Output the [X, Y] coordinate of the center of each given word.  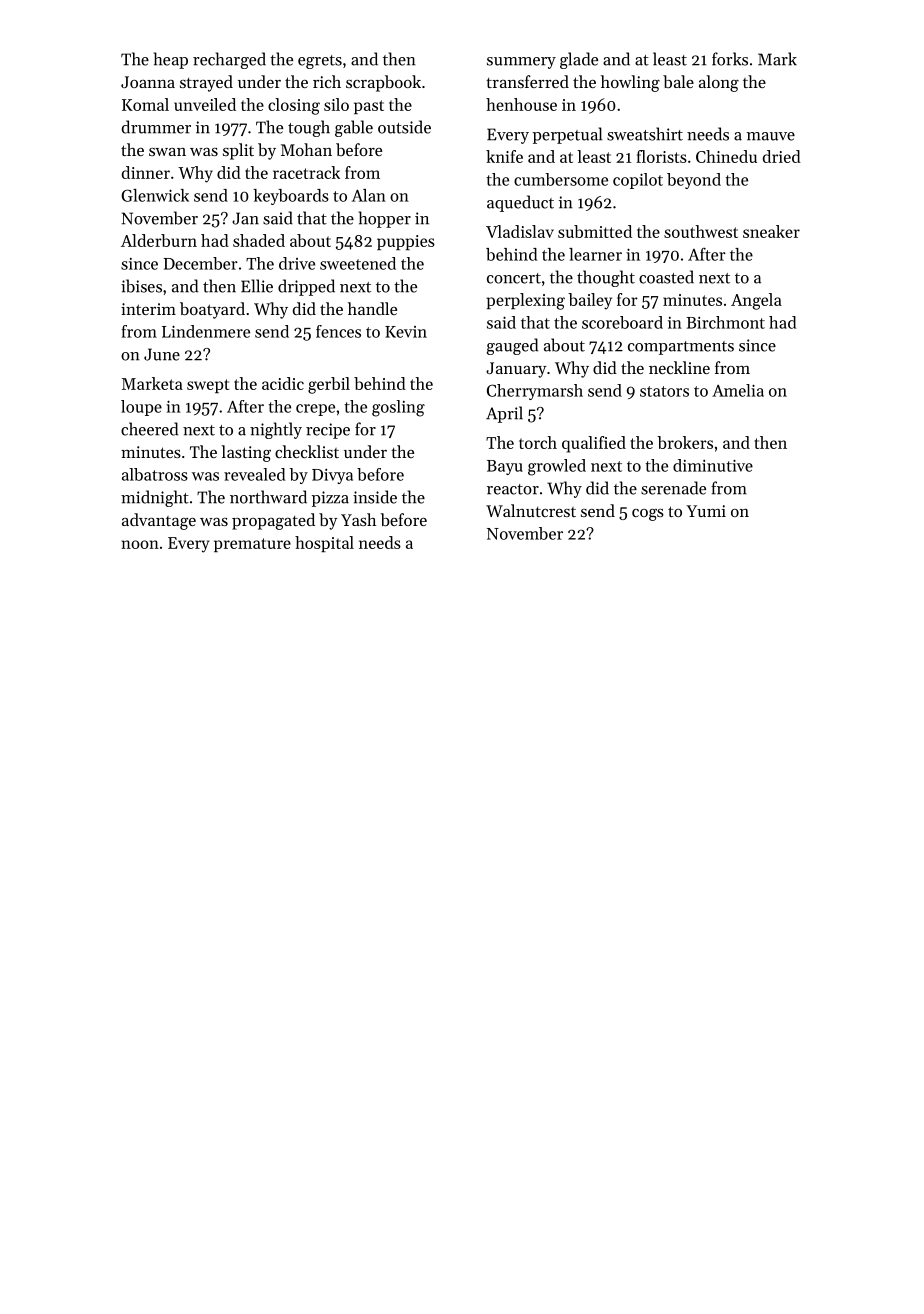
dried [782, 156]
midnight [155, 498]
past [369, 107]
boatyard [212, 310]
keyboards [291, 197]
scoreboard [622, 322]
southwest [701, 231]
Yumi [706, 511]
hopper [385, 219]
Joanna [148, 82]
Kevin [406, 332]
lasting [246, 453]
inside [375, 497]
